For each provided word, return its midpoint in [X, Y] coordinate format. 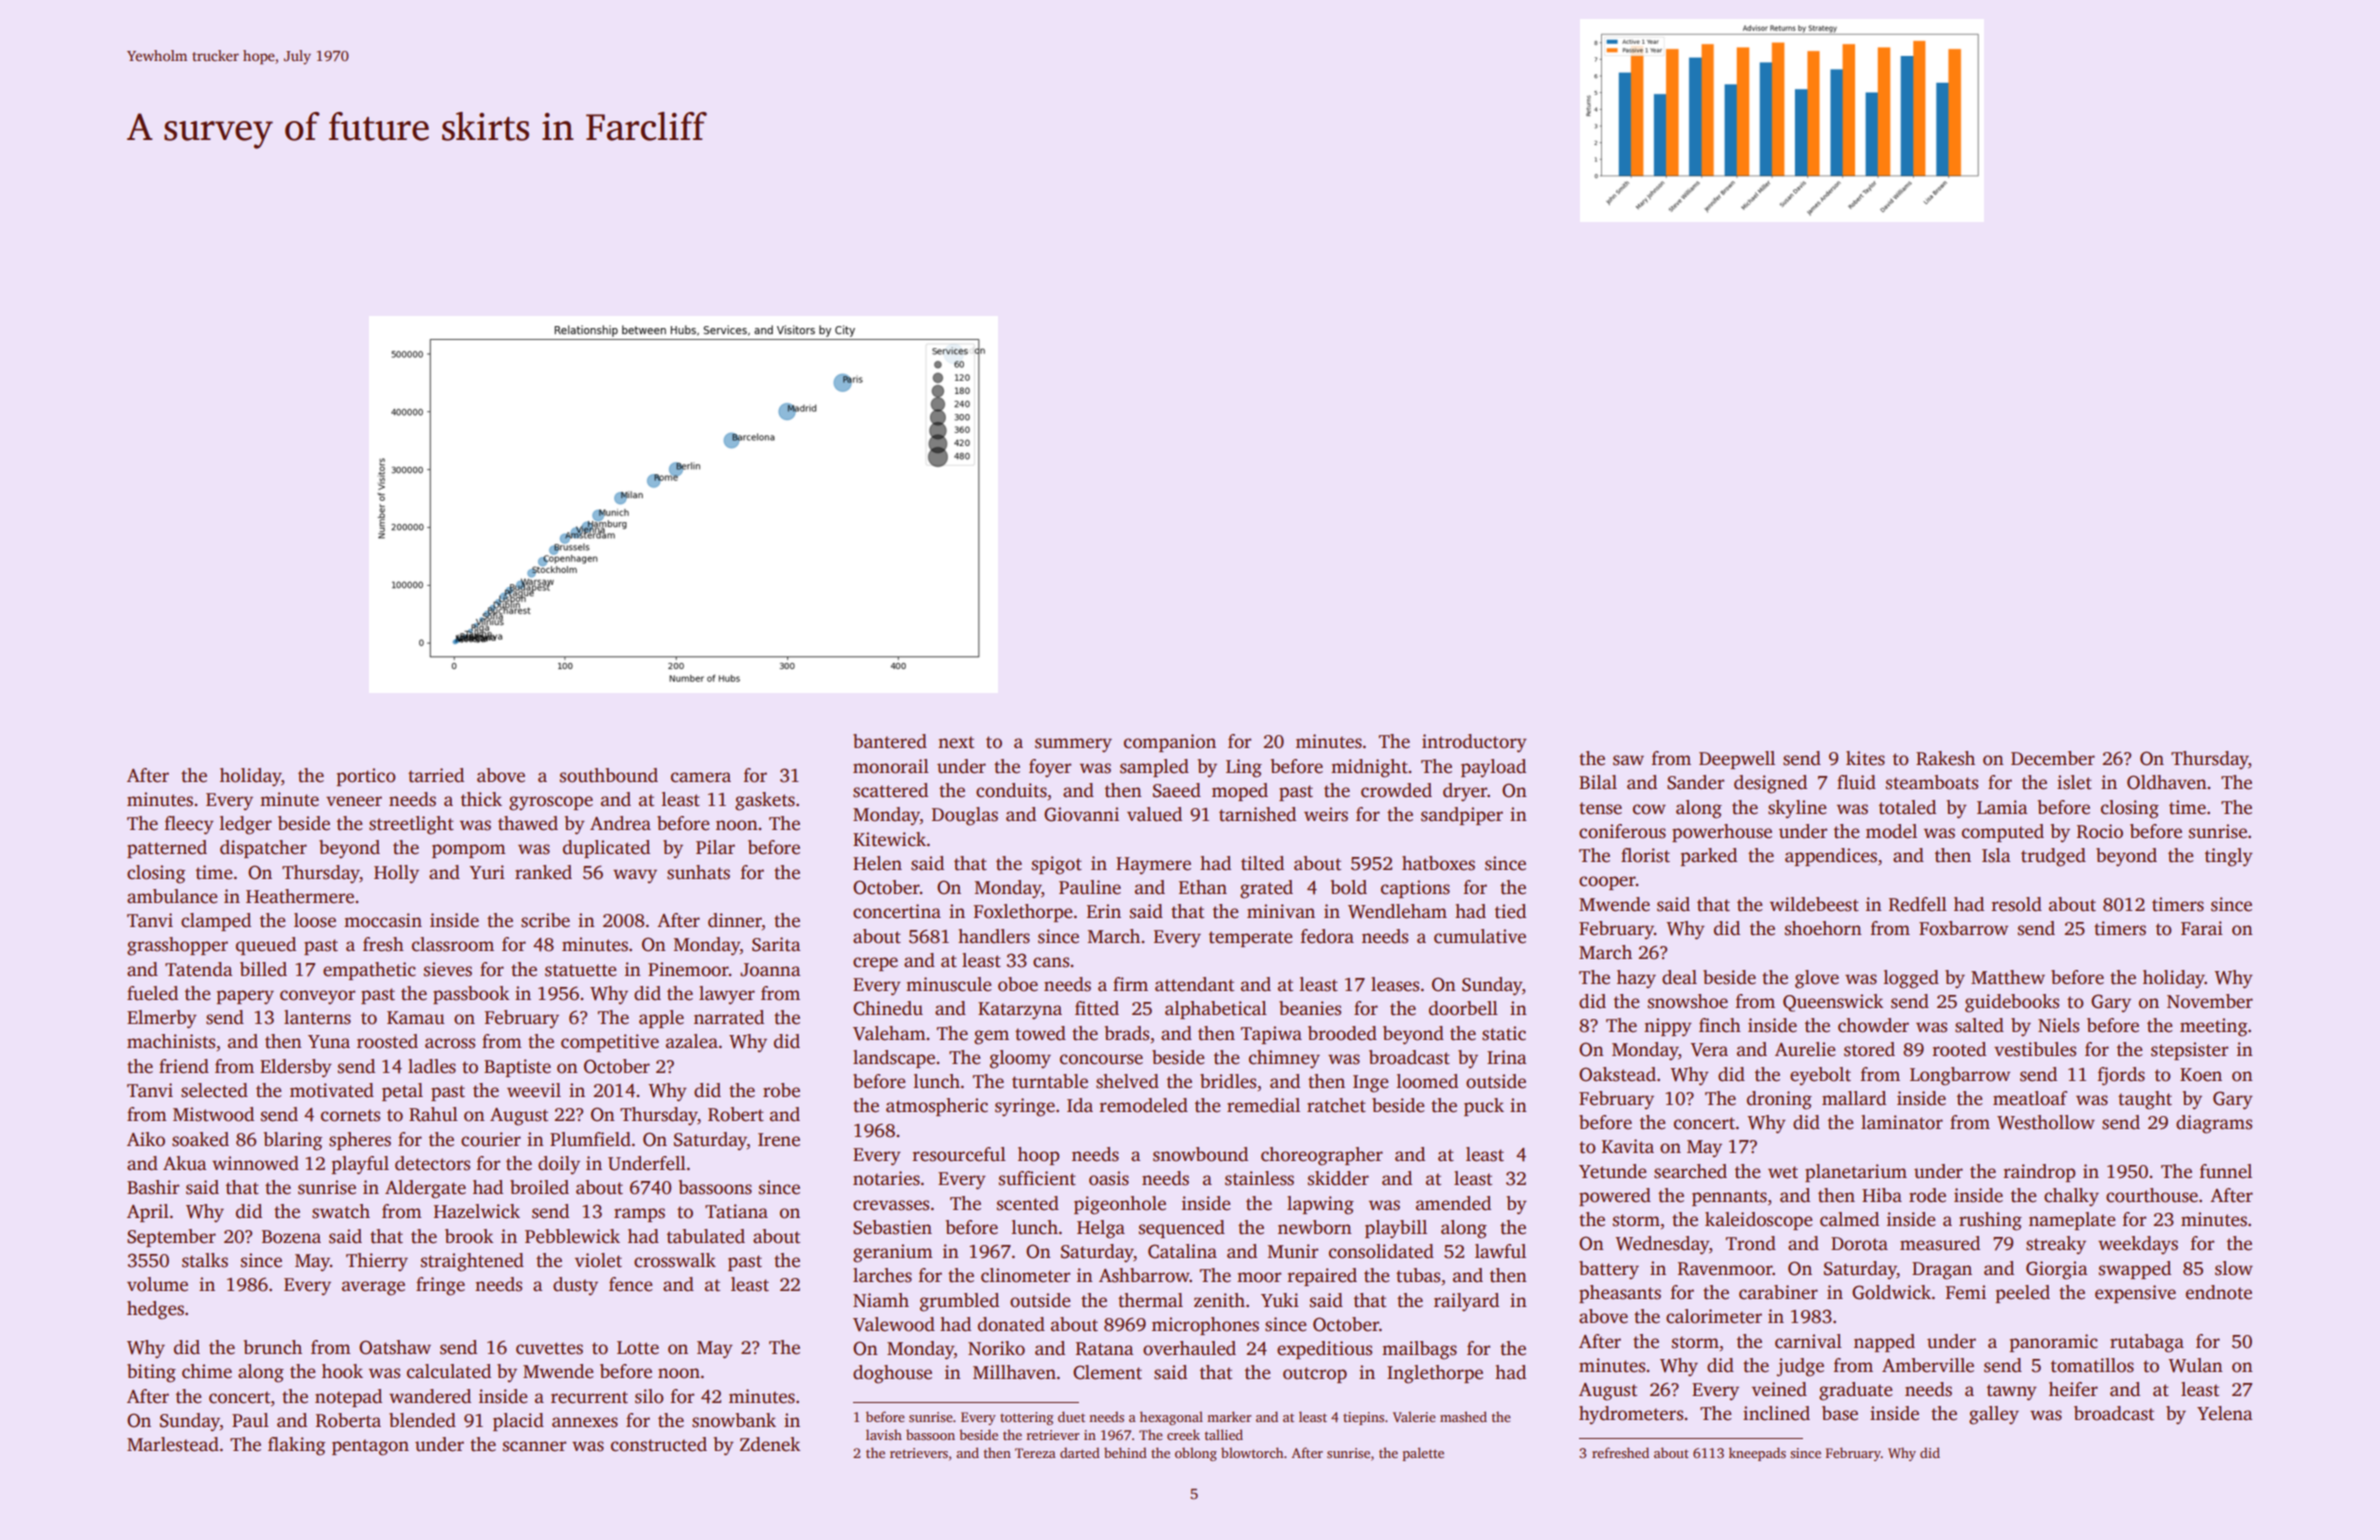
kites [1865, 758]
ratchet [1336, 1105]
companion [1170, 743]
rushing [1990, 1221]
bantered [890, 741]
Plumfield [590, 1139]
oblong [1196, 1454]
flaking [296, 1446]
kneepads [1757, 1454]
